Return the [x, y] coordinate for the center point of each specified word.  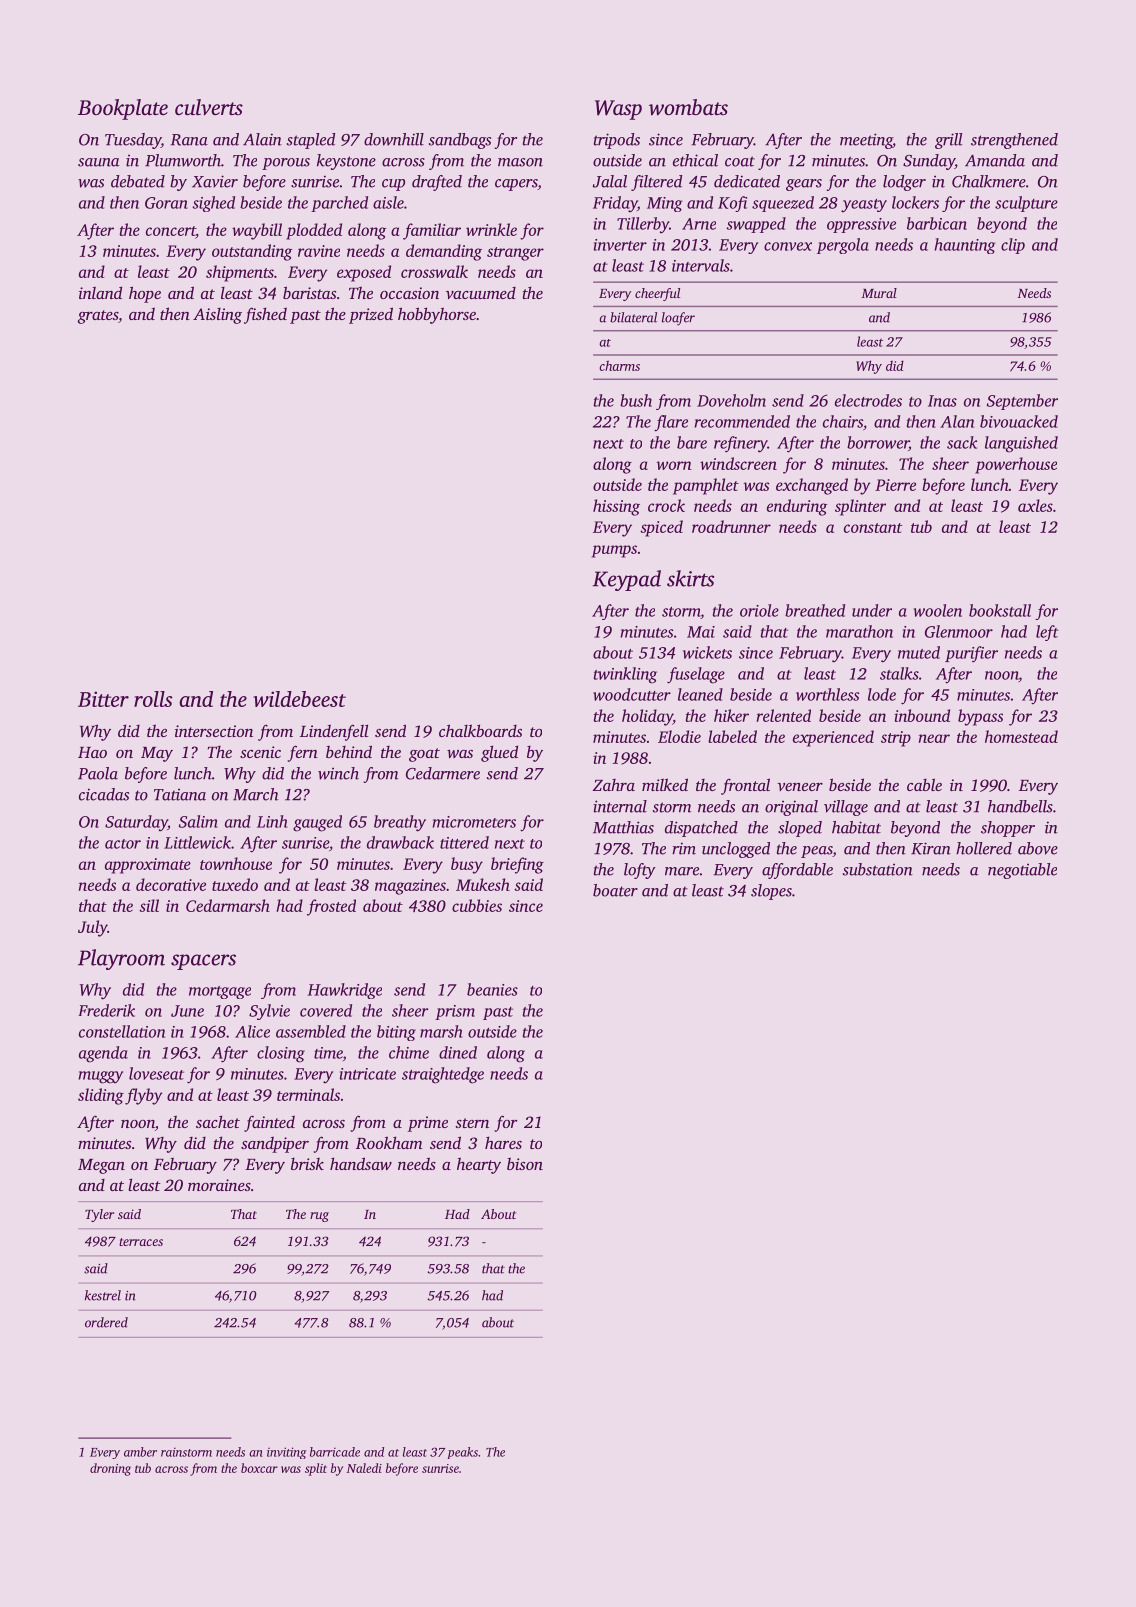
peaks [462, 1453]
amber [140, 1452]
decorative [171, 884]
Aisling [217, 316]
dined [458, 1052]
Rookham [389, 1142]
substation [878, 869]
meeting [866, 141]
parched [339, 204]
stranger [515, 254]
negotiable [1022, 871]
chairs [843, 421]
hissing [616, 507]
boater [615, 890]
